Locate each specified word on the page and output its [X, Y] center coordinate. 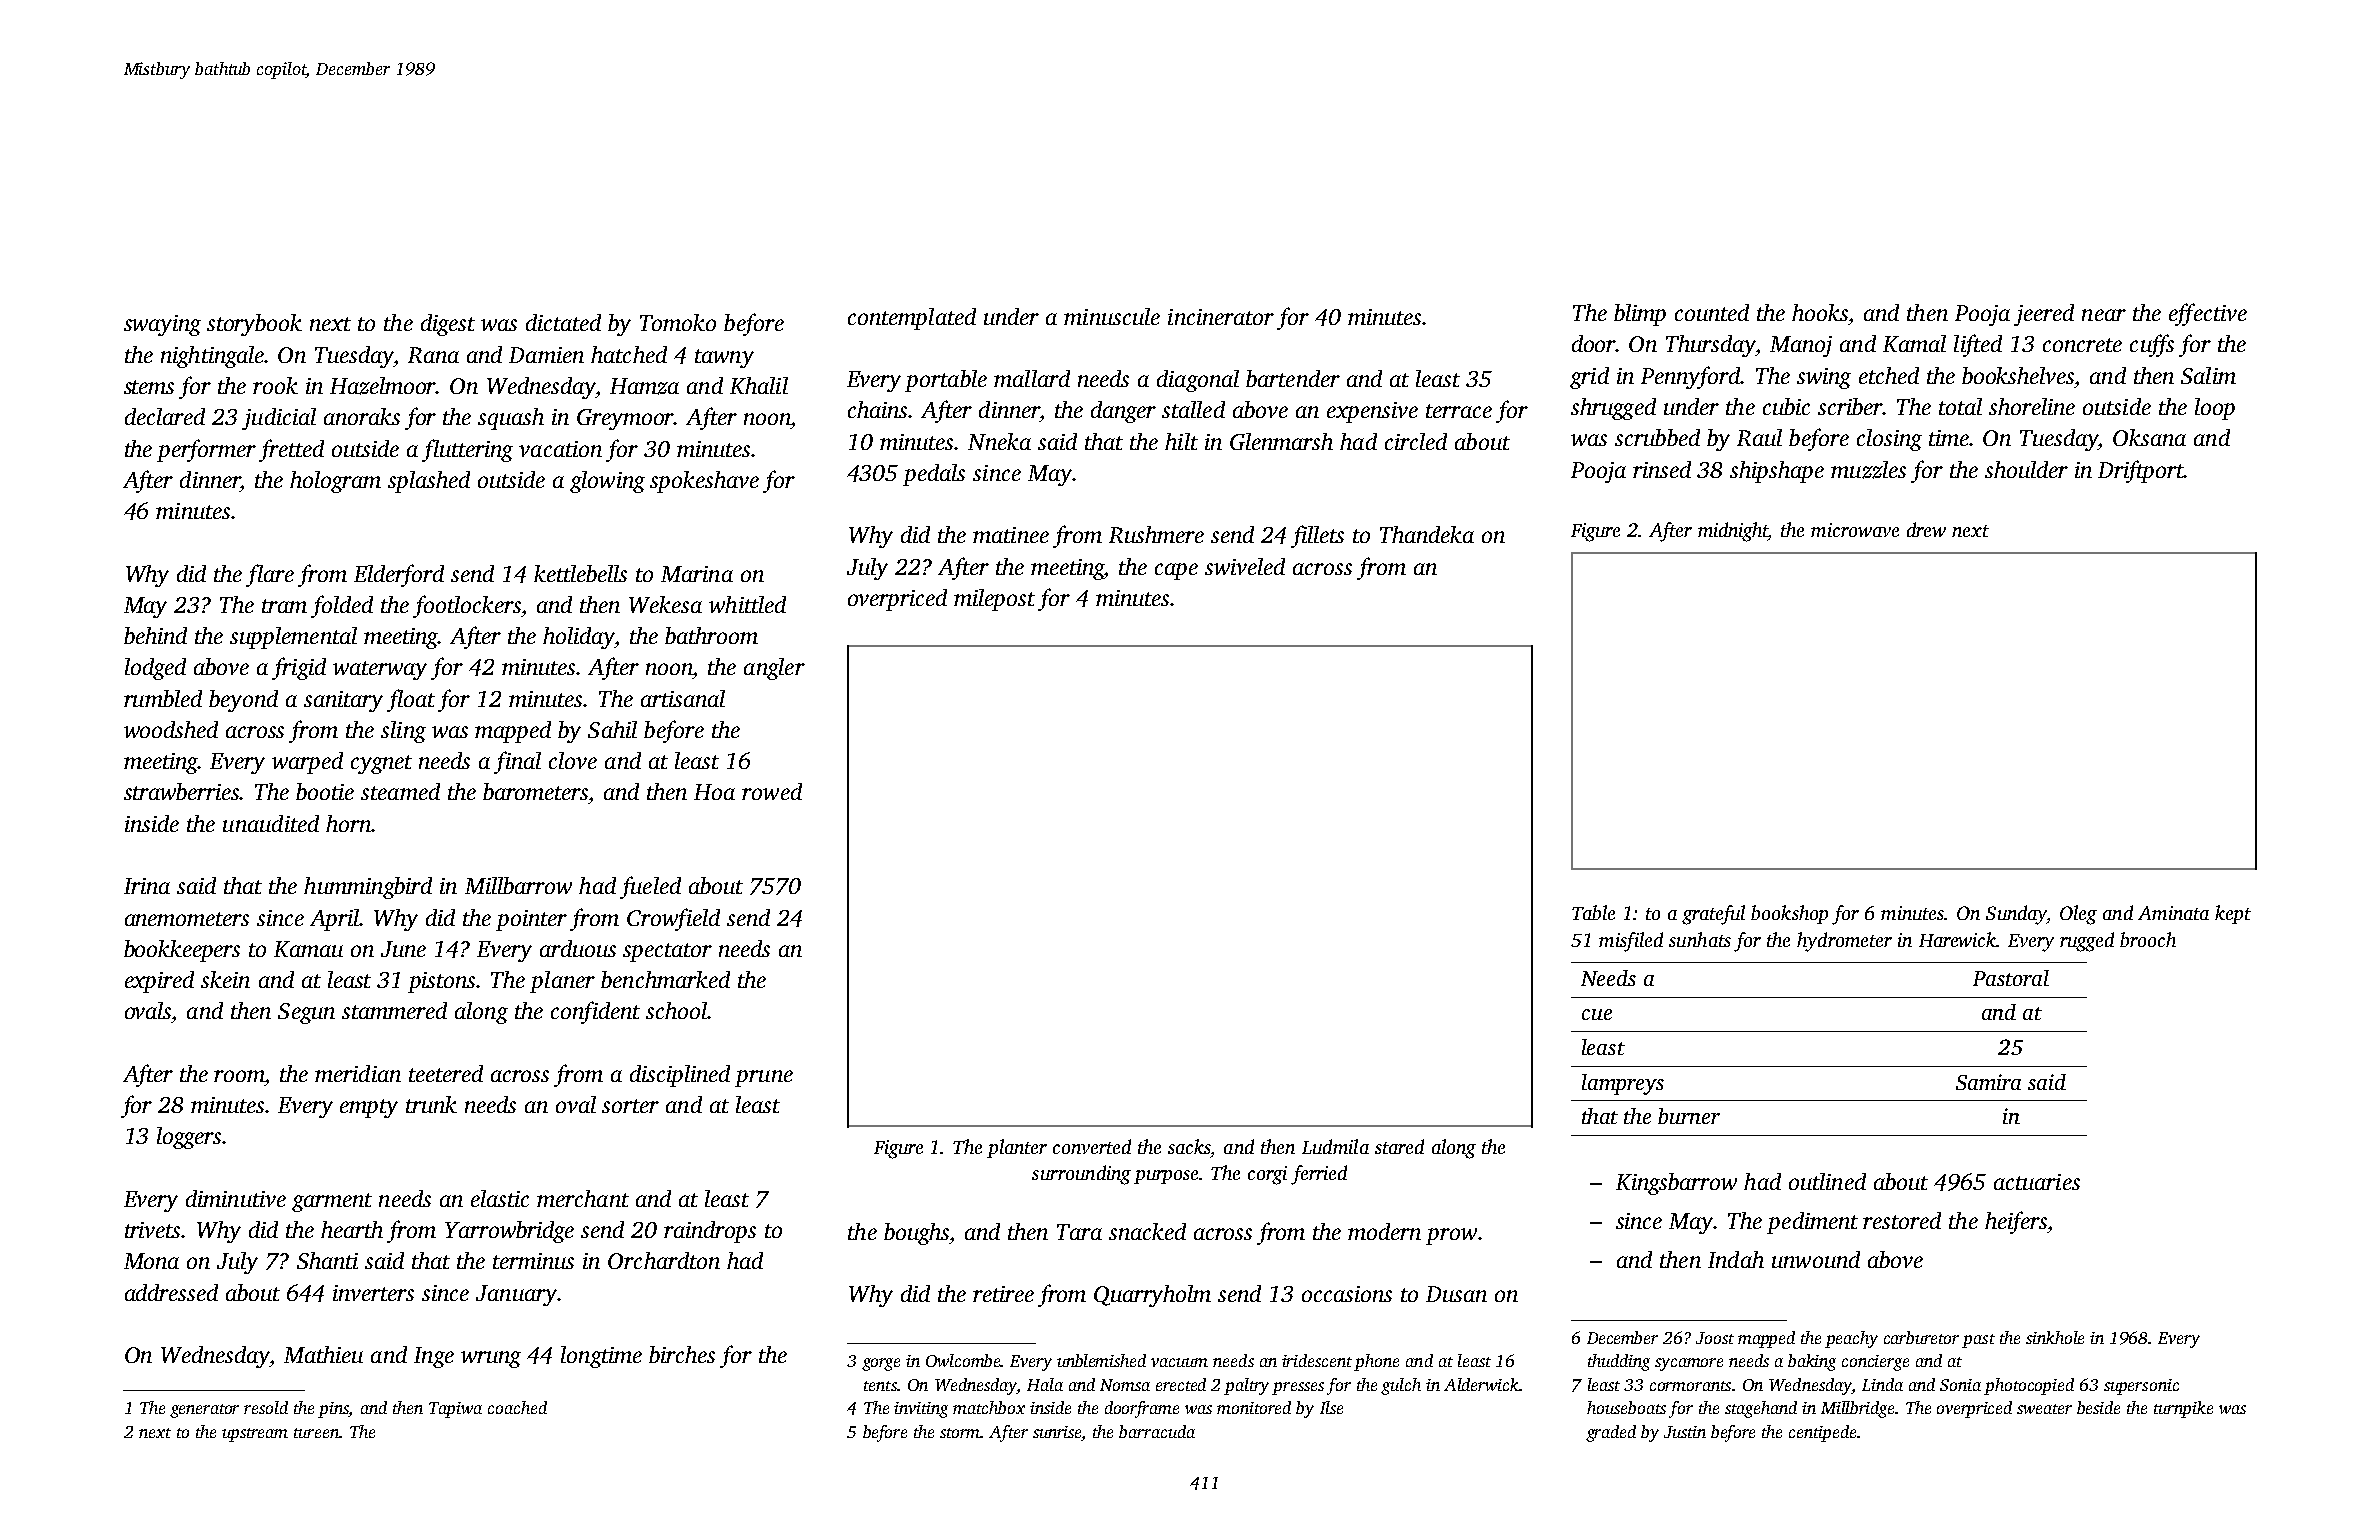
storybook [254, 325]
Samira [1988, 1082]
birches [682, 1354]
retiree [1003, 1294]
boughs [916, 1234]
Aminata [2173, 913]
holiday [579, 638]
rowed [772, 791]
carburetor [1921, 1337]
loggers [189, 1138]
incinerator [1221, 317]
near [2104, 315]
